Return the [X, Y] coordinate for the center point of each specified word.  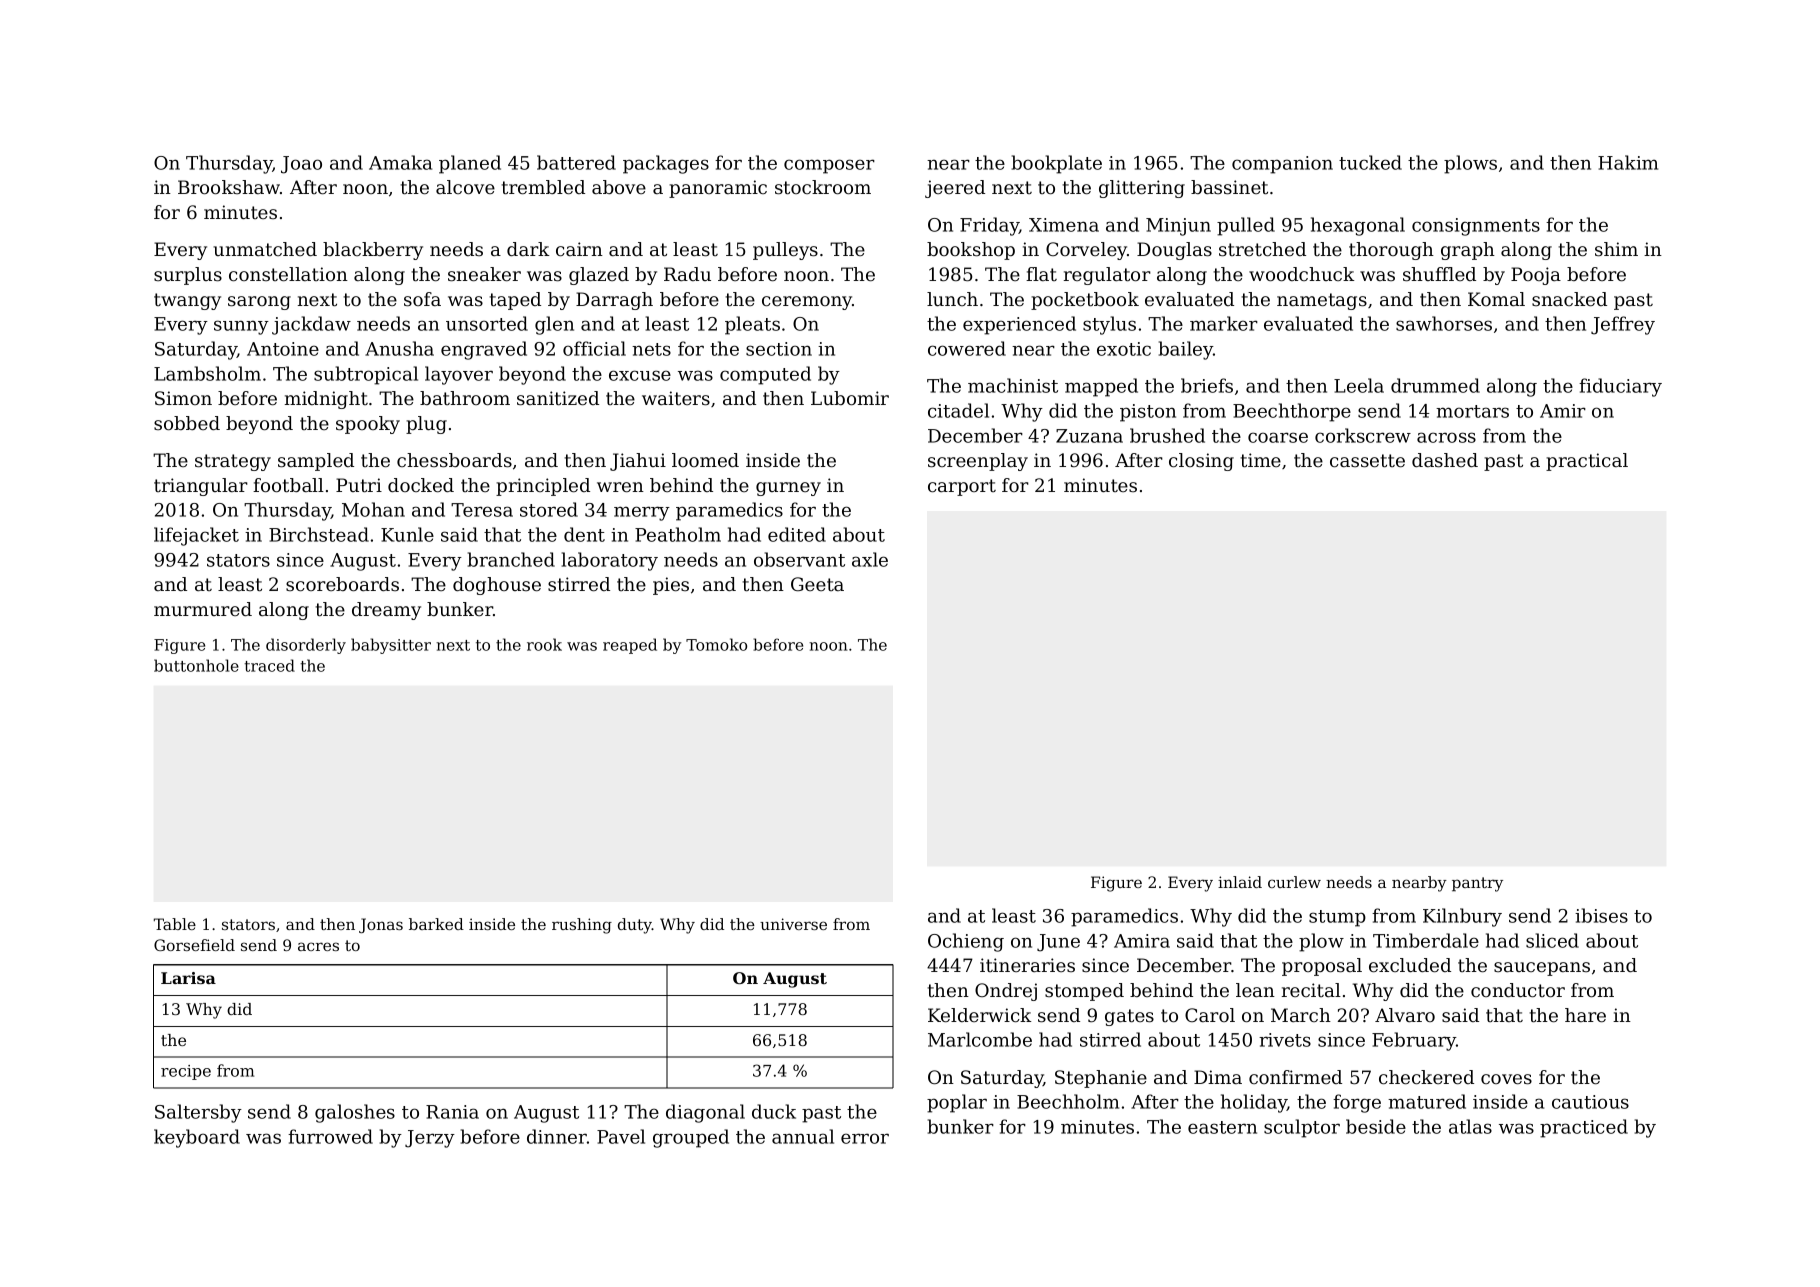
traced [269, 665]
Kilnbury [1462, 917]
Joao [301, 165]
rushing [582, 926]
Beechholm [1068, 1101]
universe [793, 924]
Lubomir [850, 398]
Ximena [1064, 225]
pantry [1477, 884]
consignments [1476, 227]
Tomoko [716, 644]
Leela [1359, 385]
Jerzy [430, 1139]
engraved [484, 350]
